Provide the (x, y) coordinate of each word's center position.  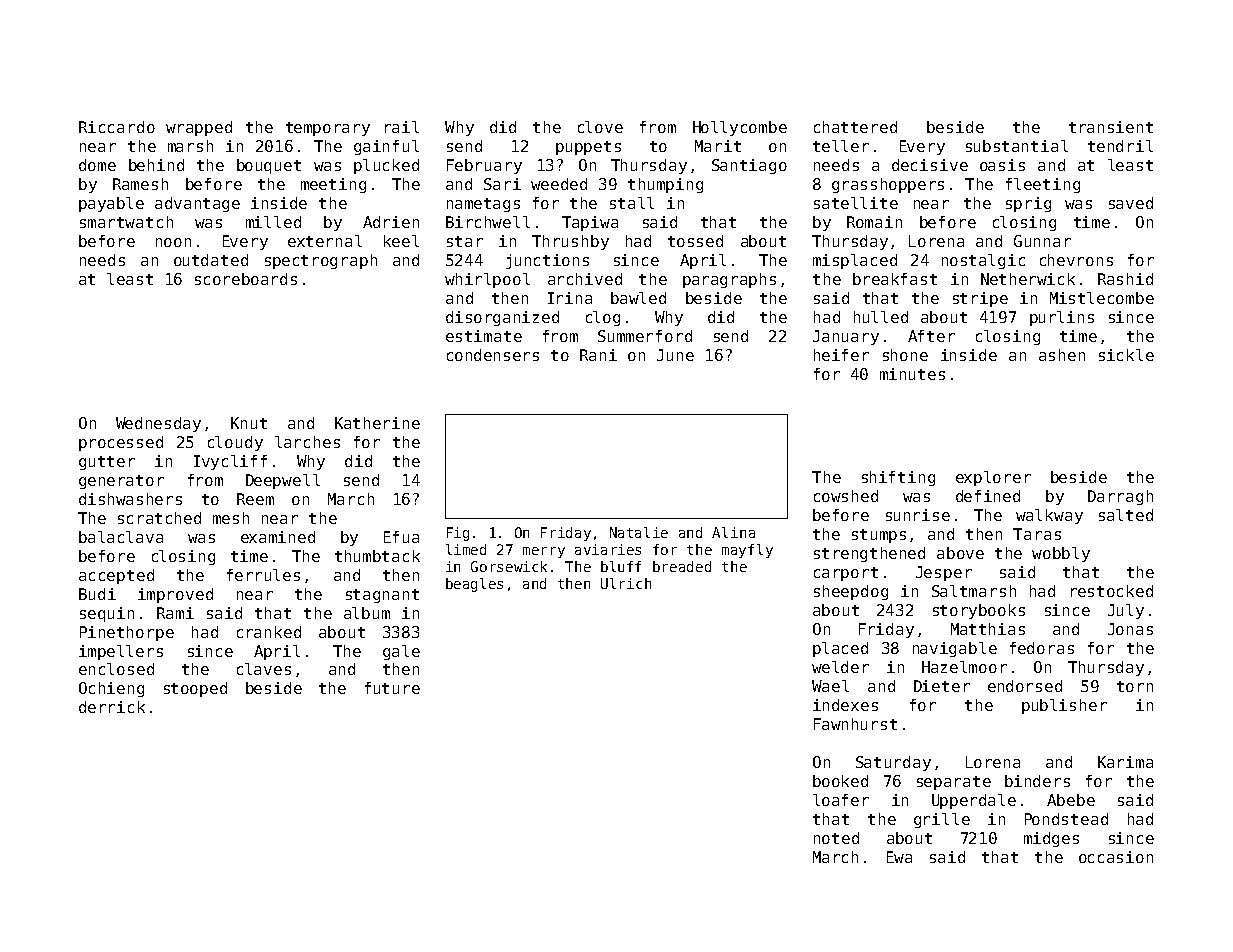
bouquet (269, 166)
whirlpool (487, 280)
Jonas (1130, 629)
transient (1111, 127)
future (392, 688)
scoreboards (246, 279)
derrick (112, 707)
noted (836, 838)
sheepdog (851, 592)
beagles (474, 585)
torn (1135, 686)
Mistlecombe (1102, 298)
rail (402, 127)
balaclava (121, 537)
